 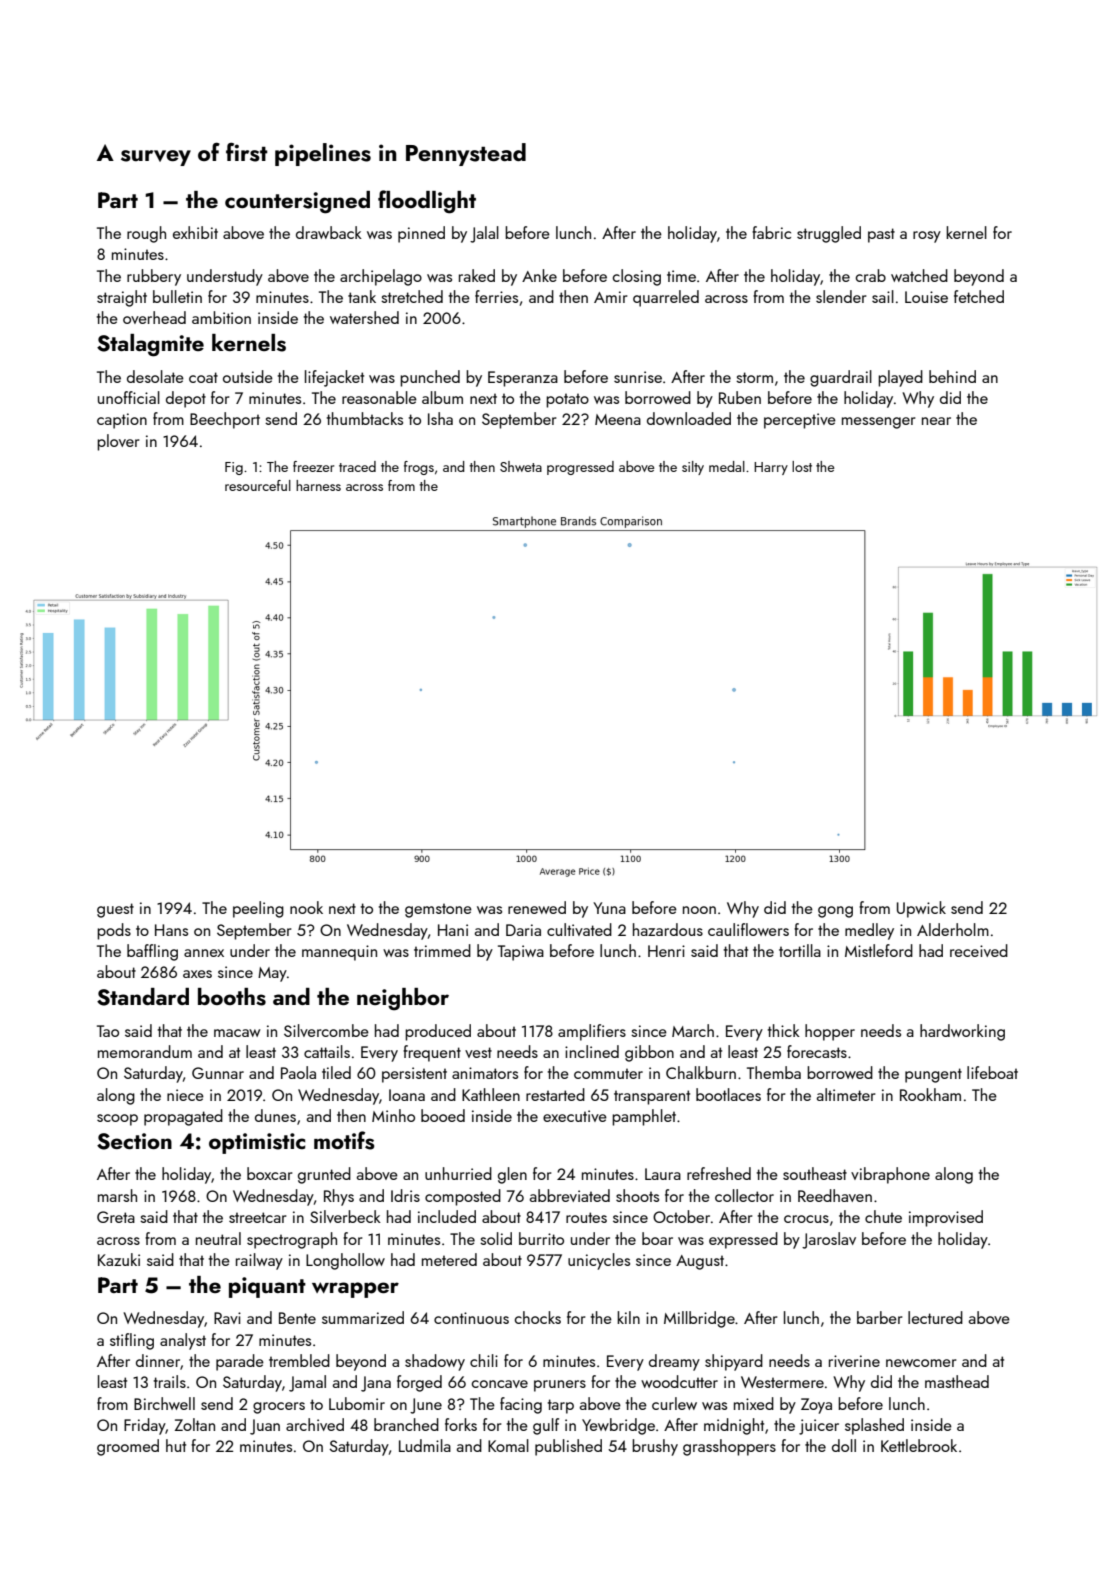 I want to click on floodlight, so click(x=427, y=202).
